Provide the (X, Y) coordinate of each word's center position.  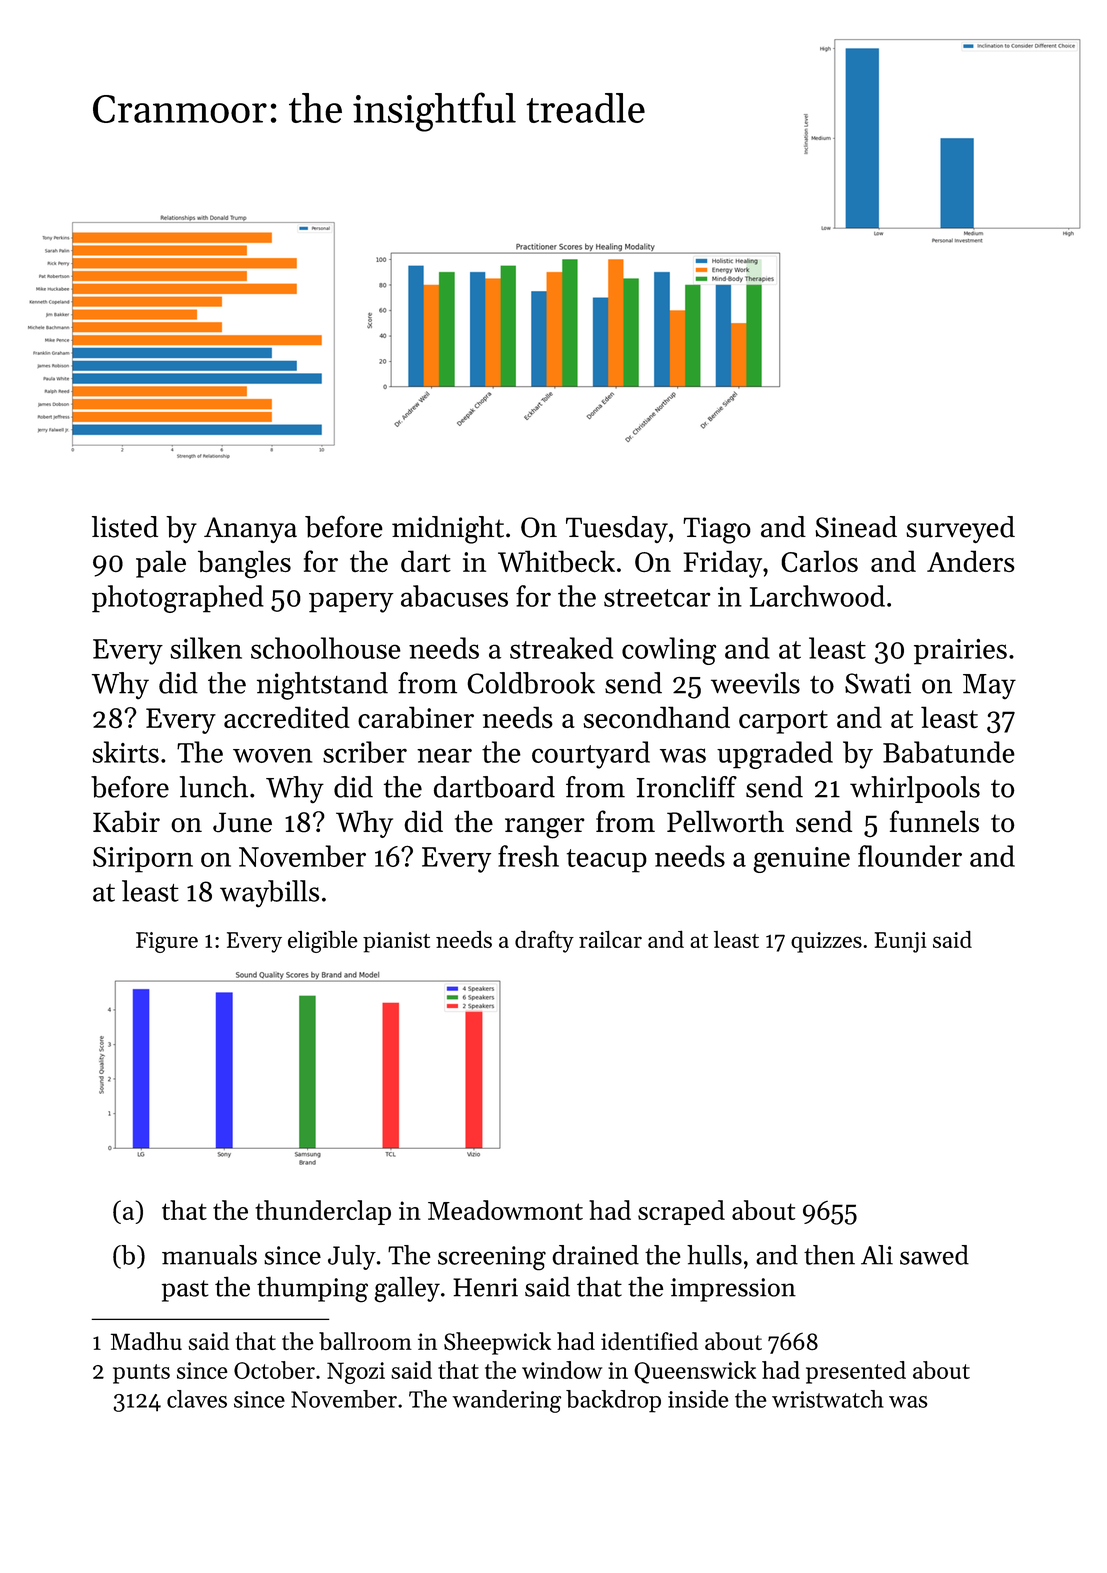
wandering (506, 1401)
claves (197, 1399)
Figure (167, 942)
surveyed (960, 529)
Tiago (717, 530)
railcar (610, 939)
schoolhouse (326, 648)
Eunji (901, 942)
